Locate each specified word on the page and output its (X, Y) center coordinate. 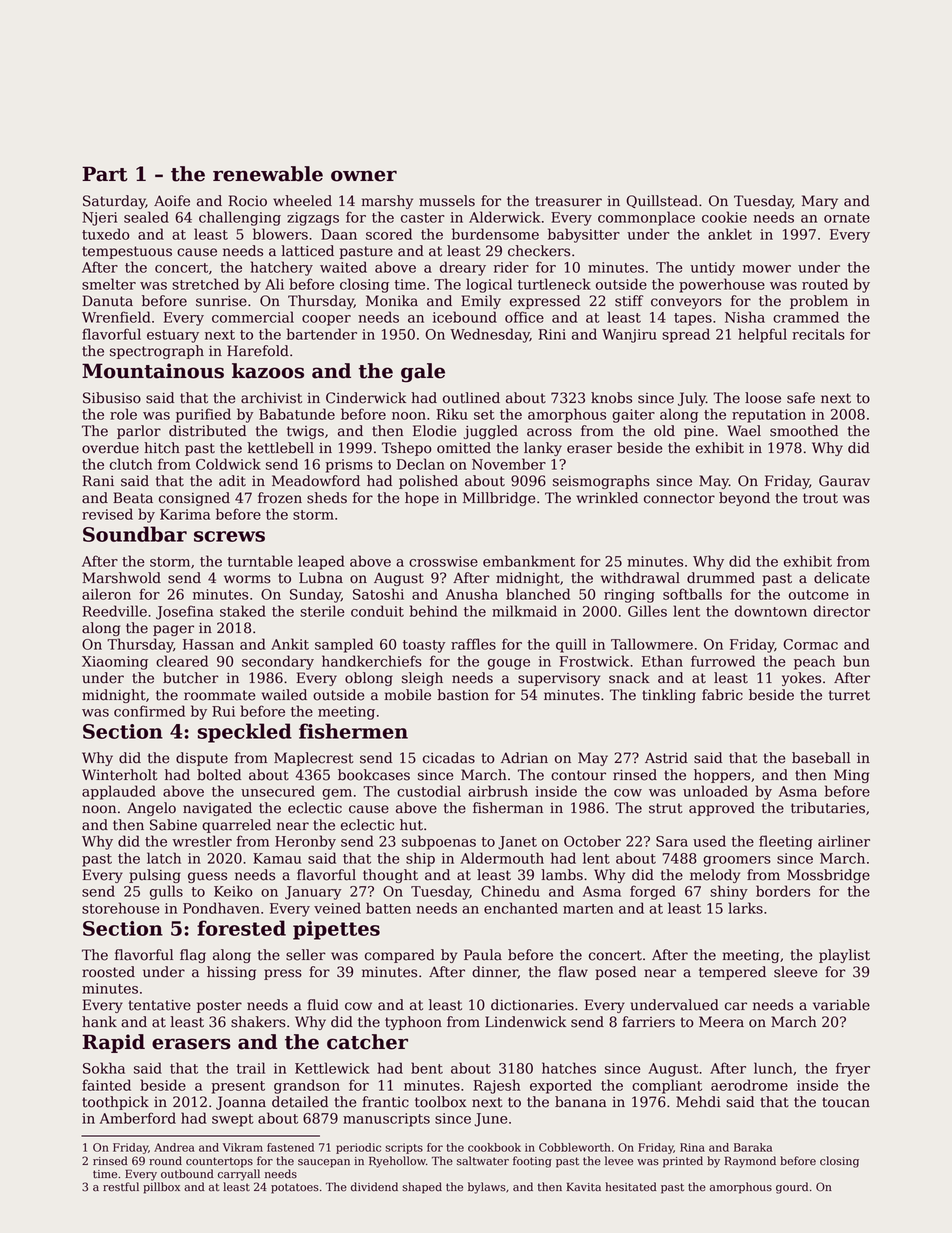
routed (825, 284)
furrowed (723, 661)
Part (104, 174)
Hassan (208, 644)
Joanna (241, 1103)
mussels (447, 201)
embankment (529, 561)
